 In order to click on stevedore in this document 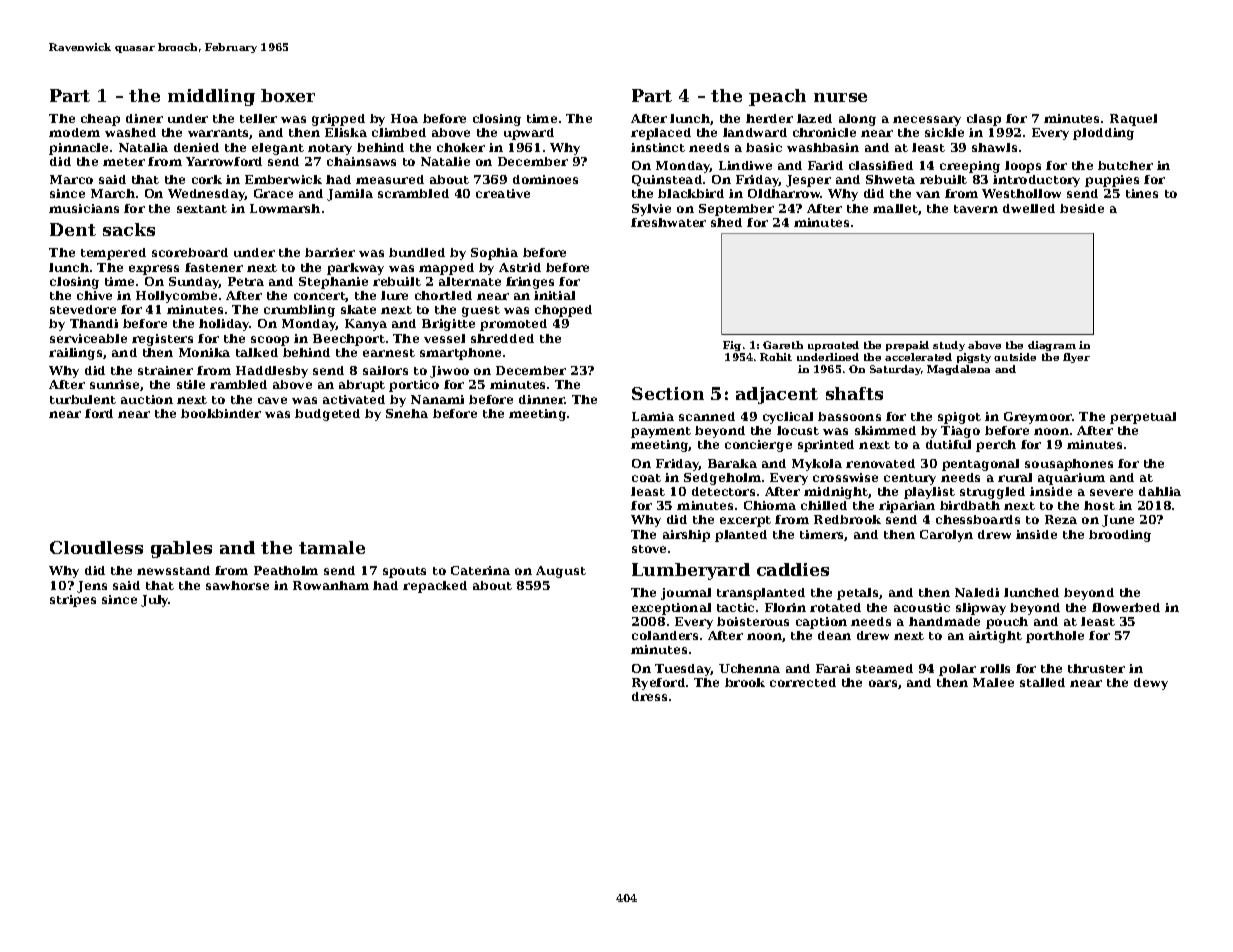, I will do `click(83, 309)`.
